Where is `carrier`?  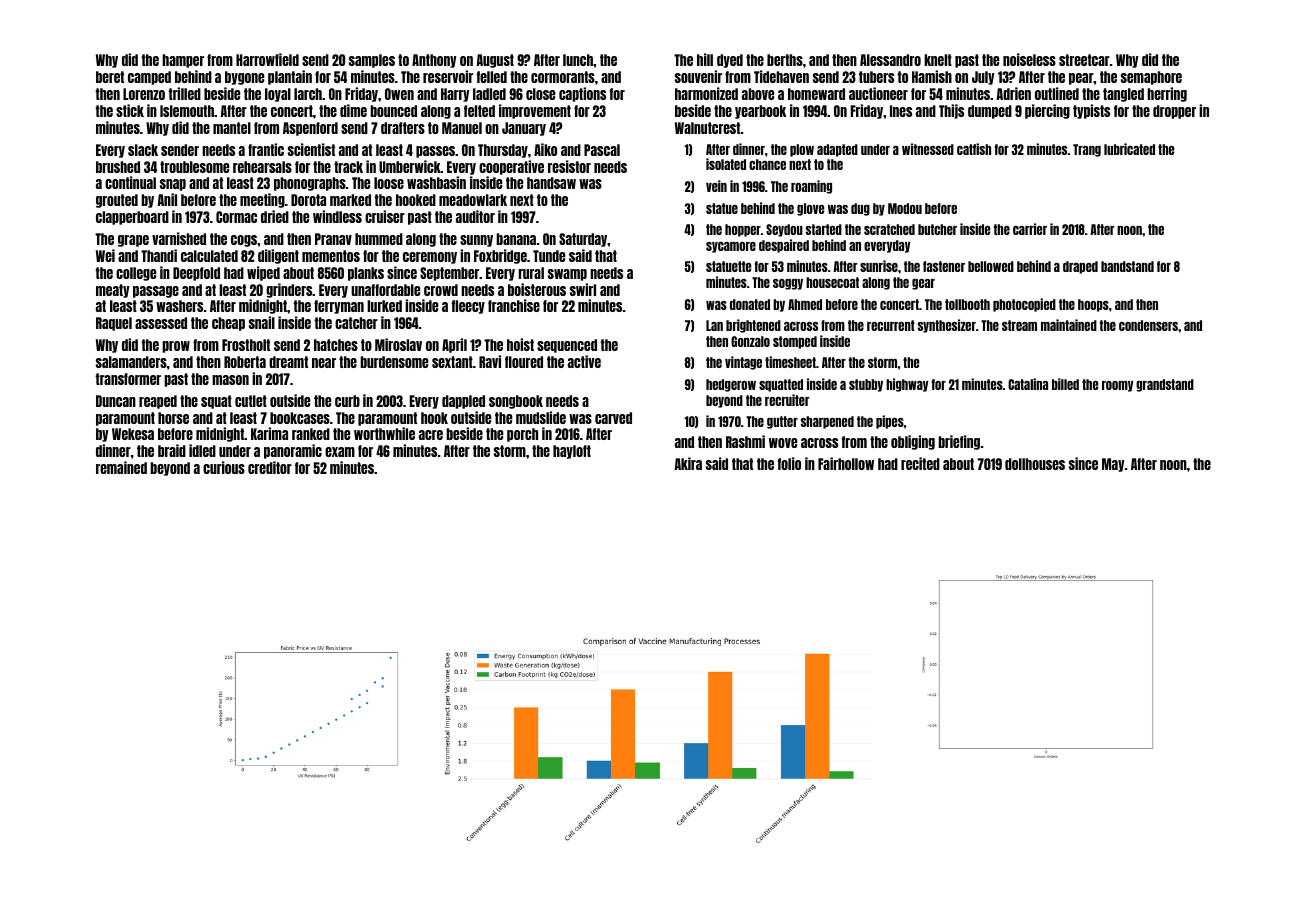 carrier is located at coordinates (1030, 229).
